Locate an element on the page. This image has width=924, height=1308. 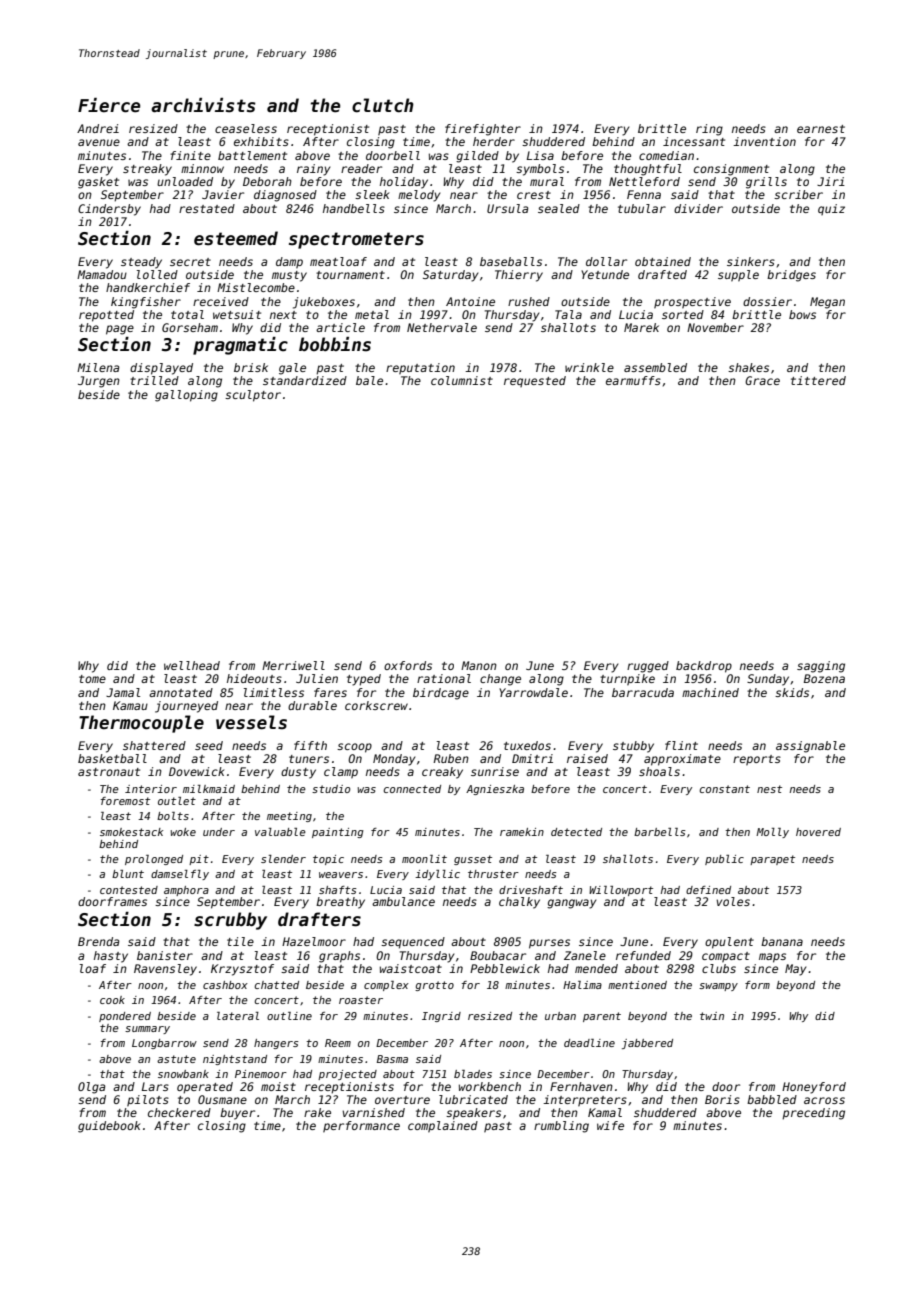
scoop is located at coordinates (354, 748).
